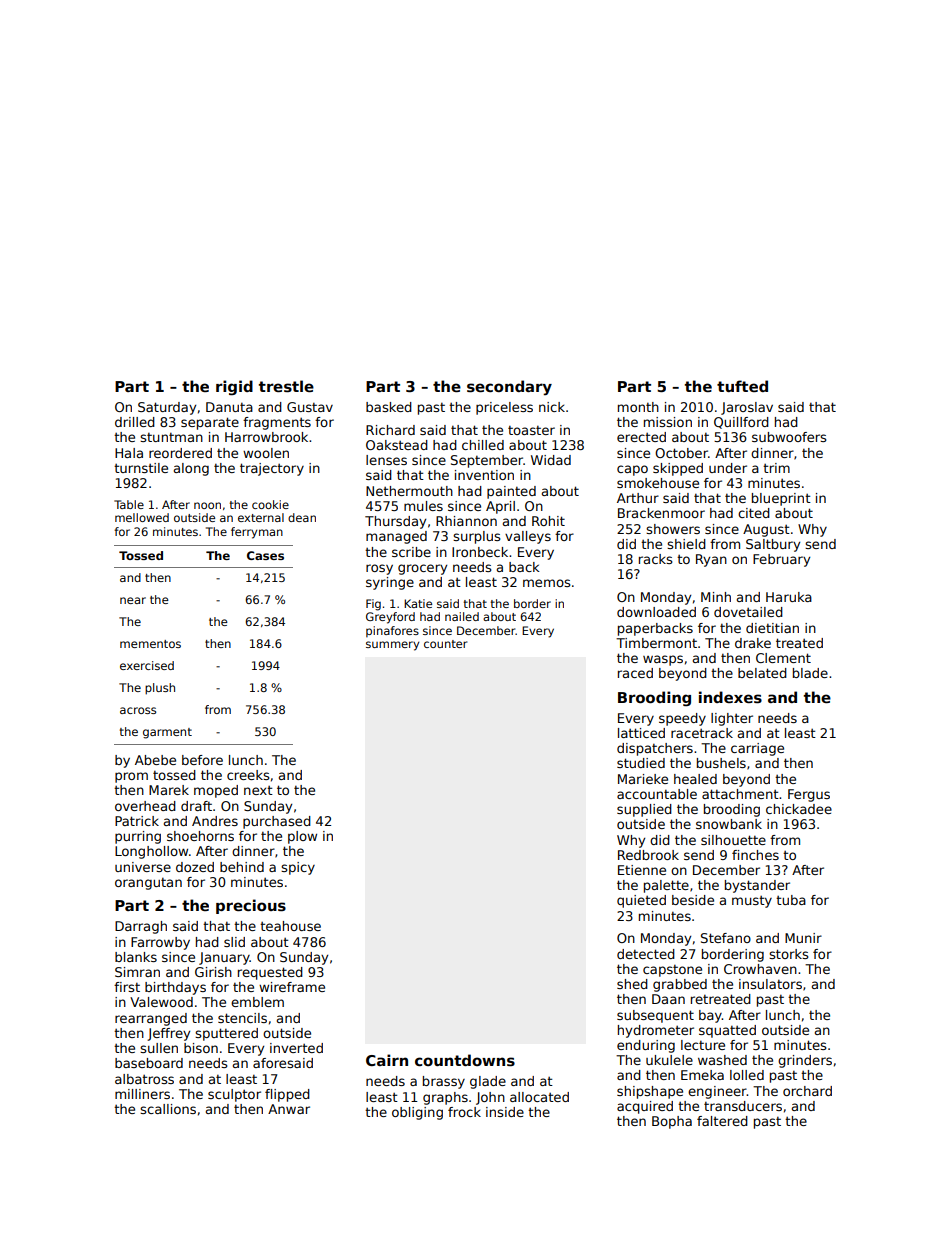 This image has width=952, height=1233. Describe the element at coordinates (234, 388) in the image. I see `rigid` at that location.
